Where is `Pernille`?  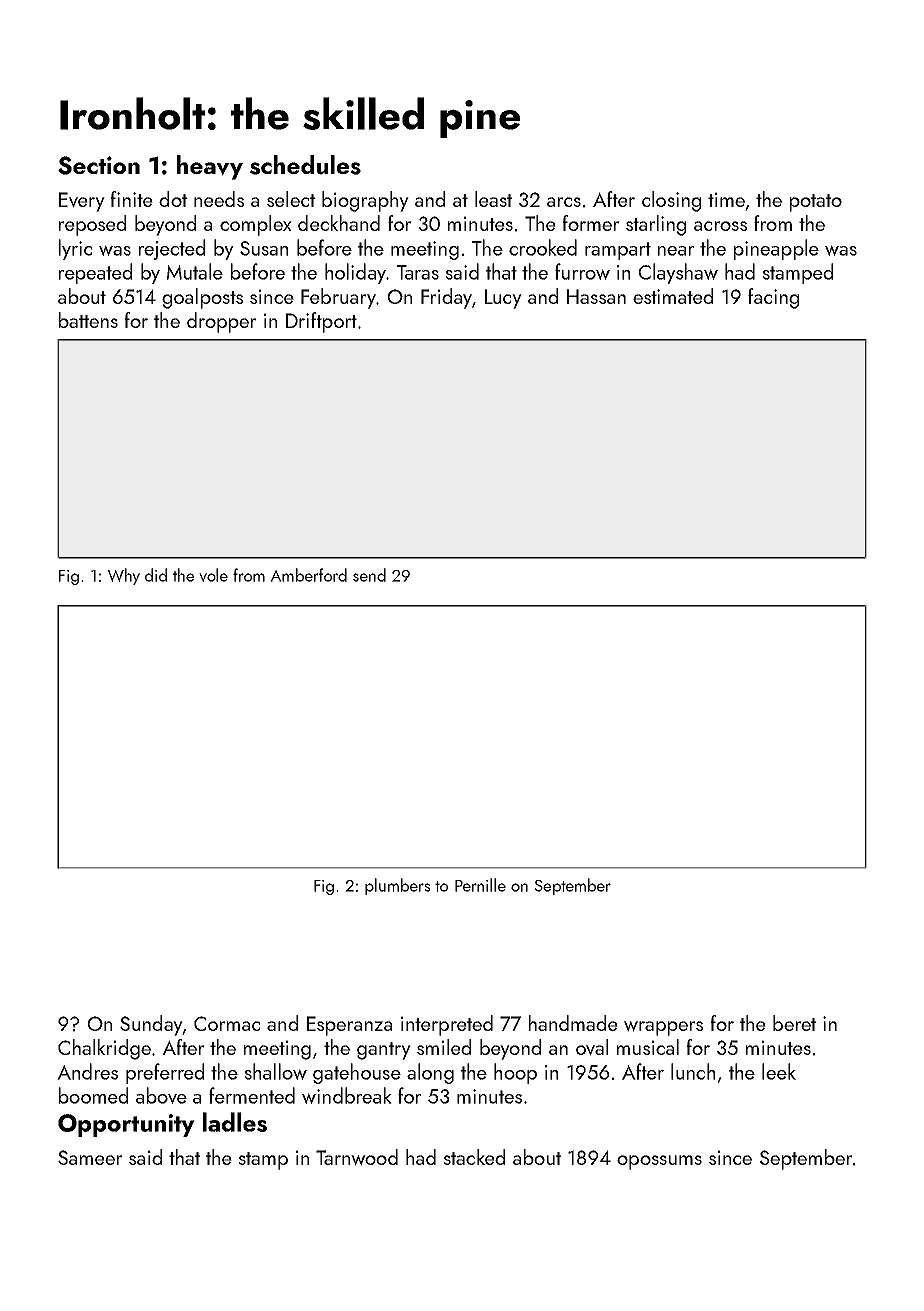 Pernille is located at coordinates (480, 885).
